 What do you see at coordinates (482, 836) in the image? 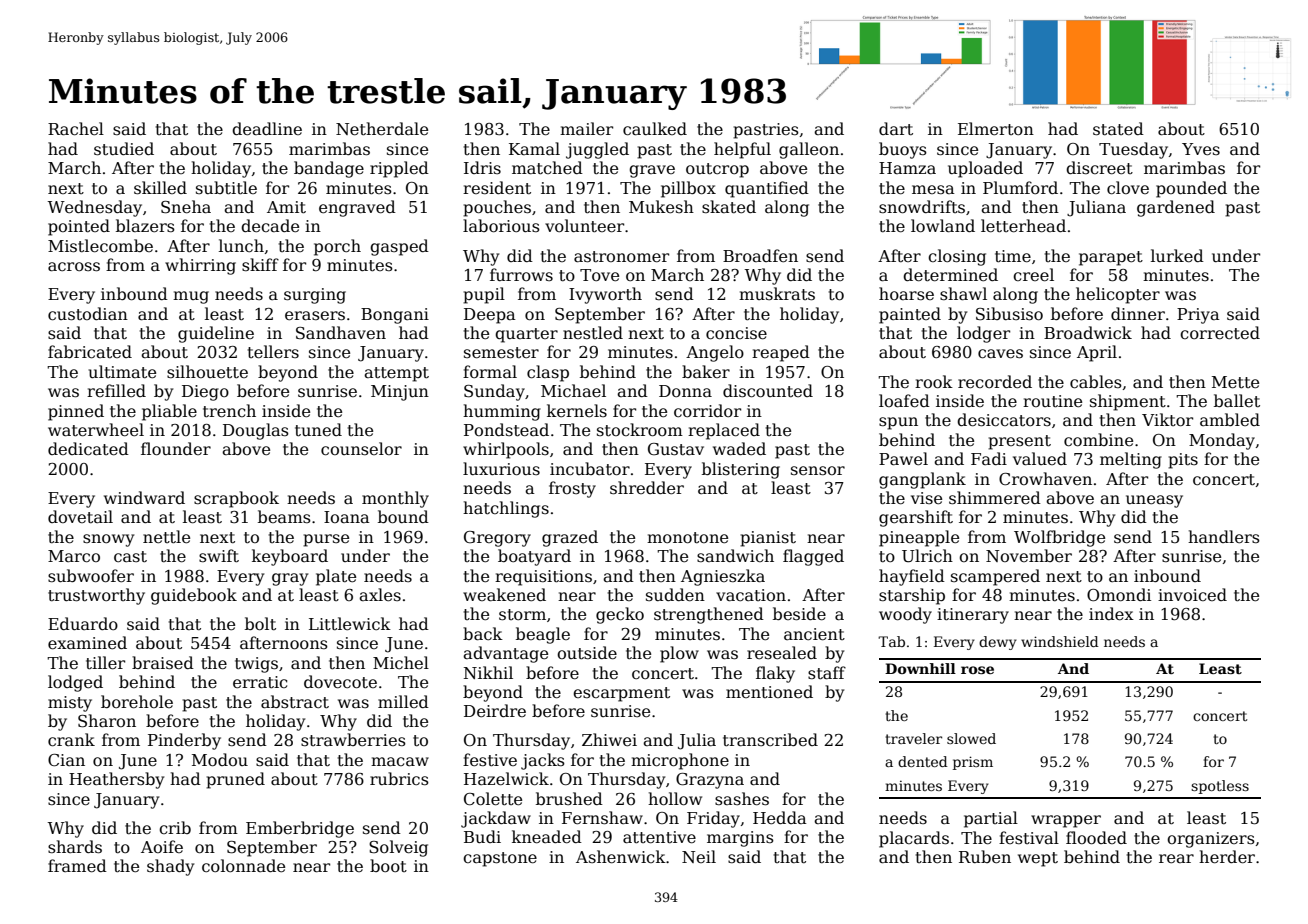
I see `Budi` at bounding box center [482, 836].
